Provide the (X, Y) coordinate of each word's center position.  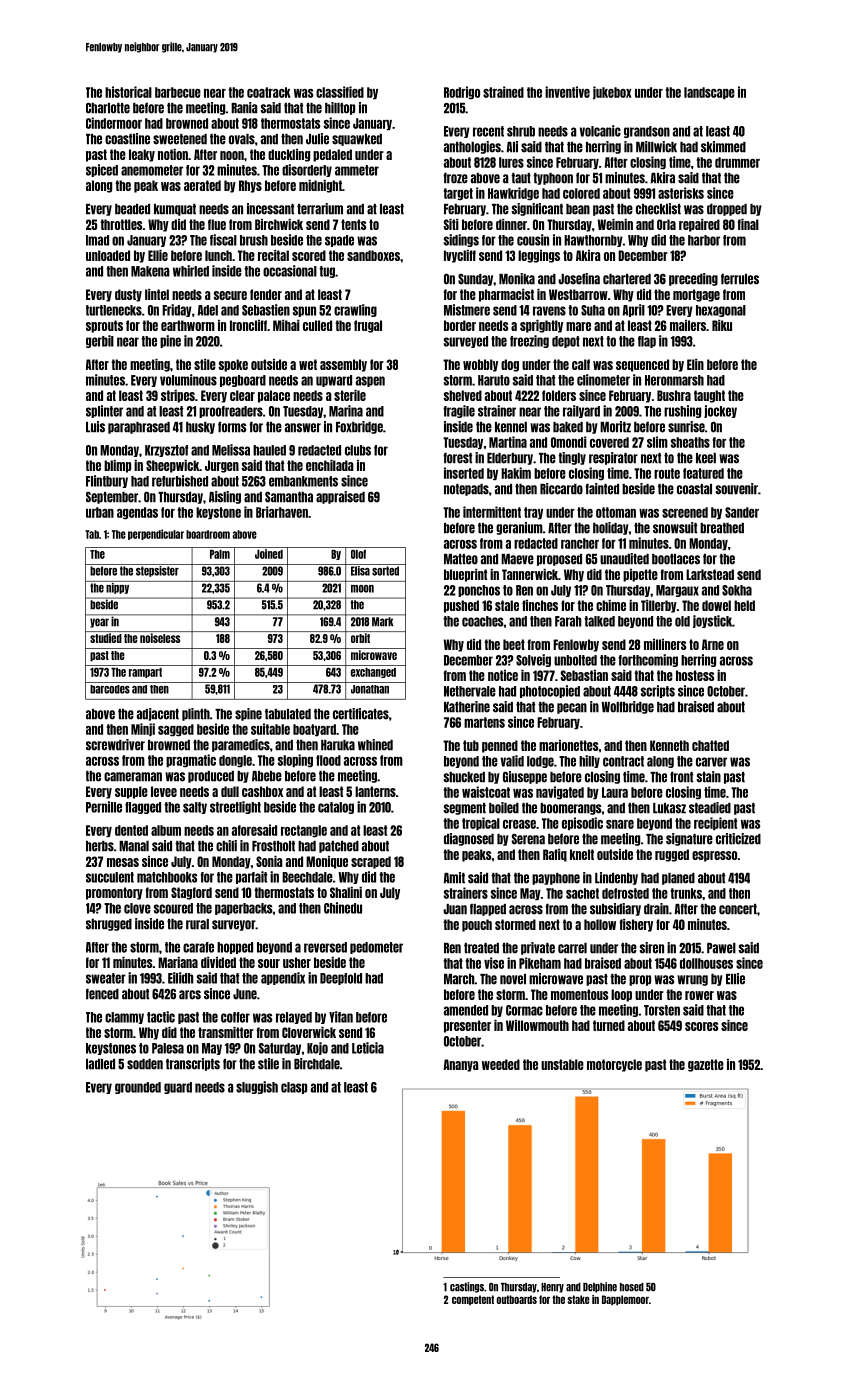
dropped (727, 210)
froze (455, 178)
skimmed (723, 147)
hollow (600, 924)
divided (218, 962)
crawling (355, 310)
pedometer (376, 948)
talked (599, 621)
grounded (138, 1088)
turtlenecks (114, 310)
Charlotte (108, 108)
